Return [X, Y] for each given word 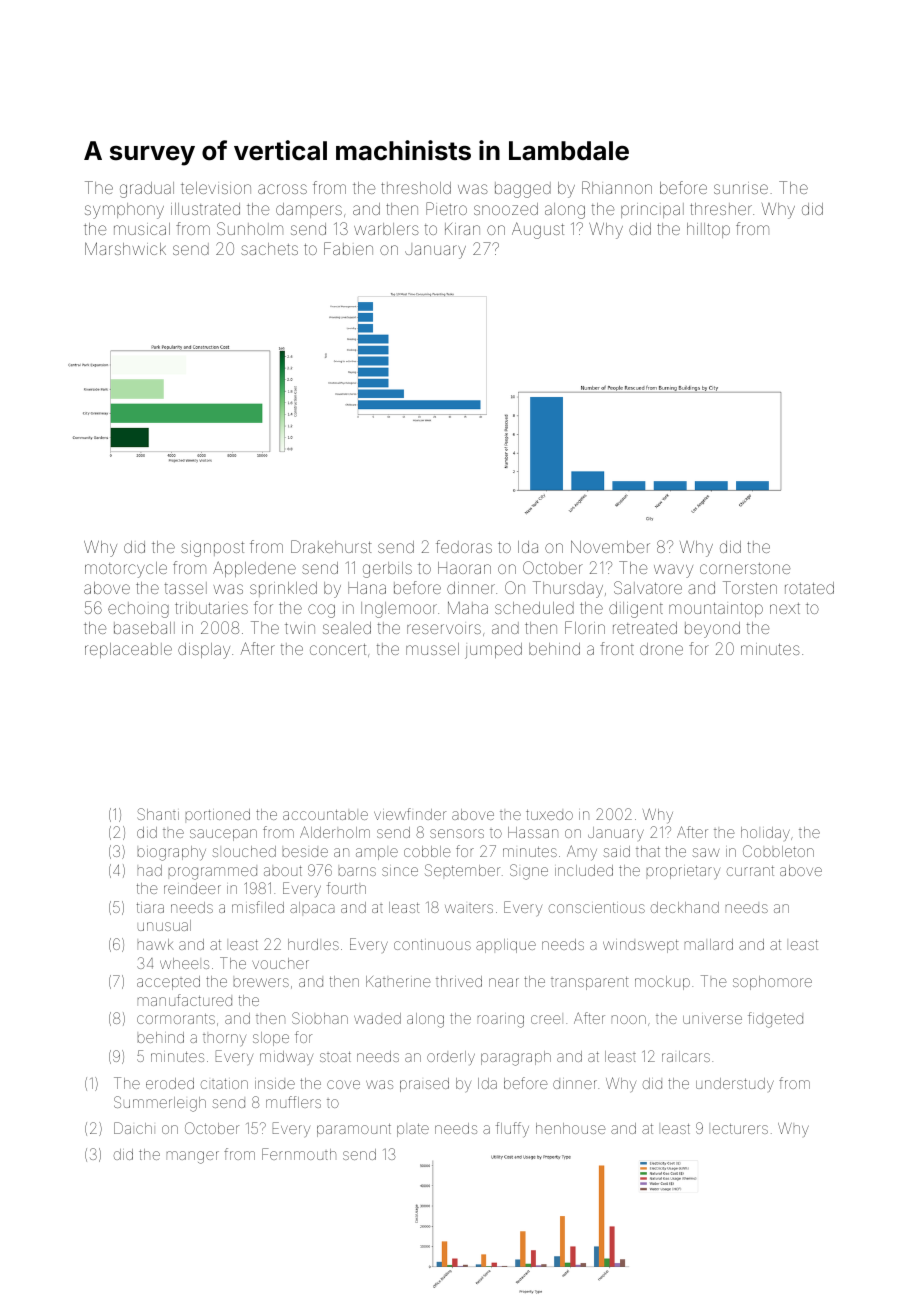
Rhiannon [617, 187]
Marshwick [125, 248]
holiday [765, 834]
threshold [416, 188]
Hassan [533, 832]
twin [300, 628]
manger [193, 1157]
